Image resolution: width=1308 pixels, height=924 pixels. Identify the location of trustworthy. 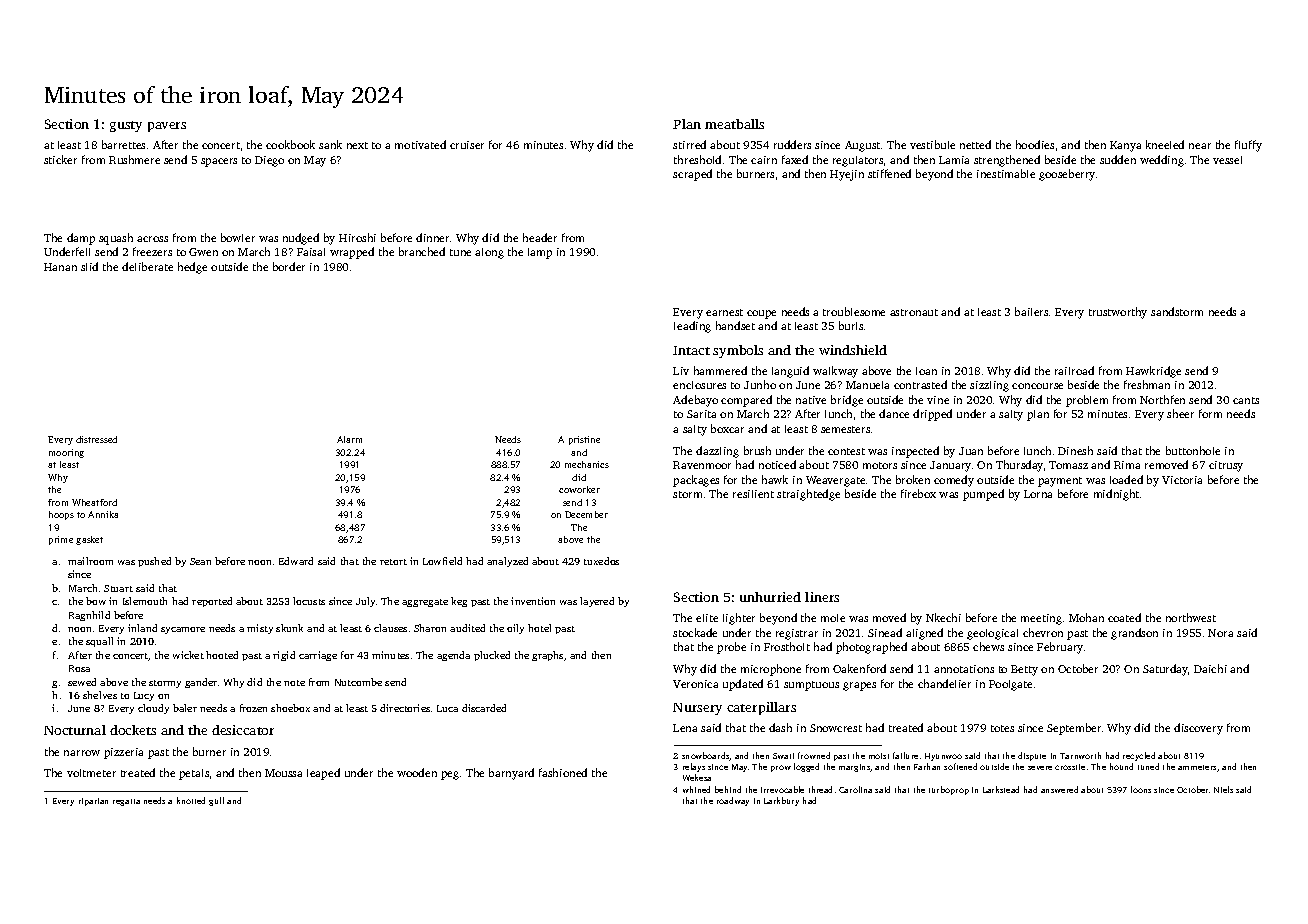
(1118, 313).
